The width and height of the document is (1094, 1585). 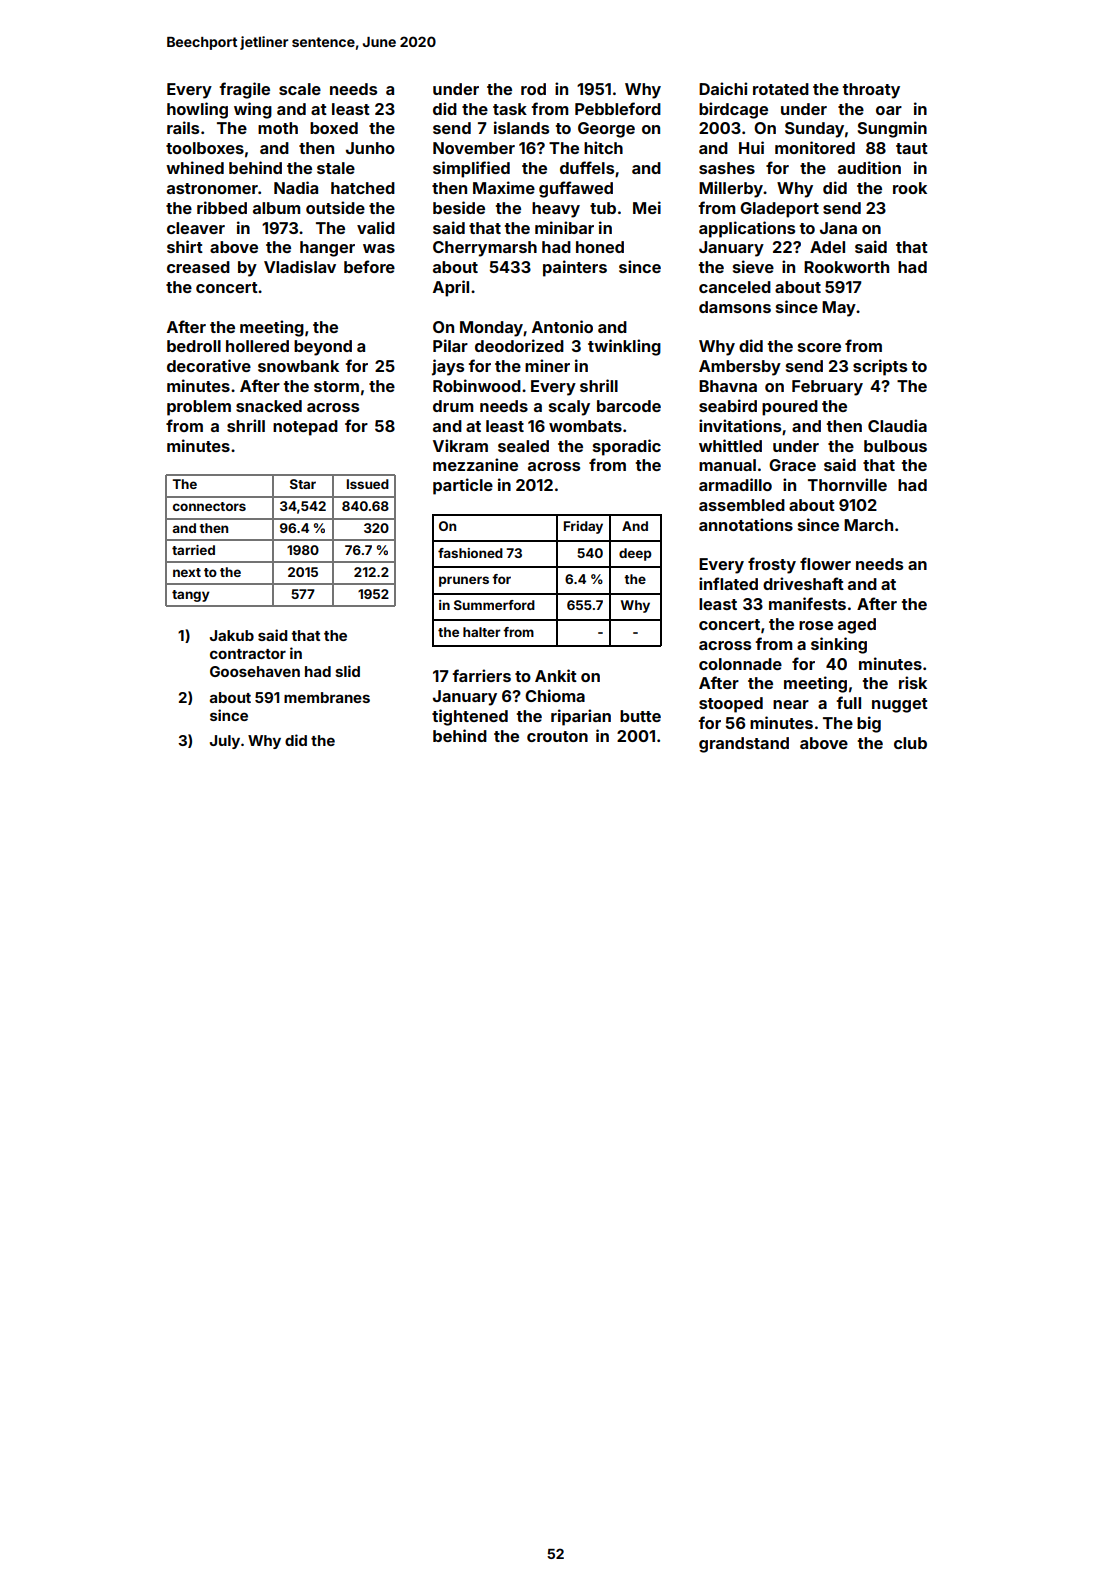 I want to click on tightened, so click(x=470, y=717).
